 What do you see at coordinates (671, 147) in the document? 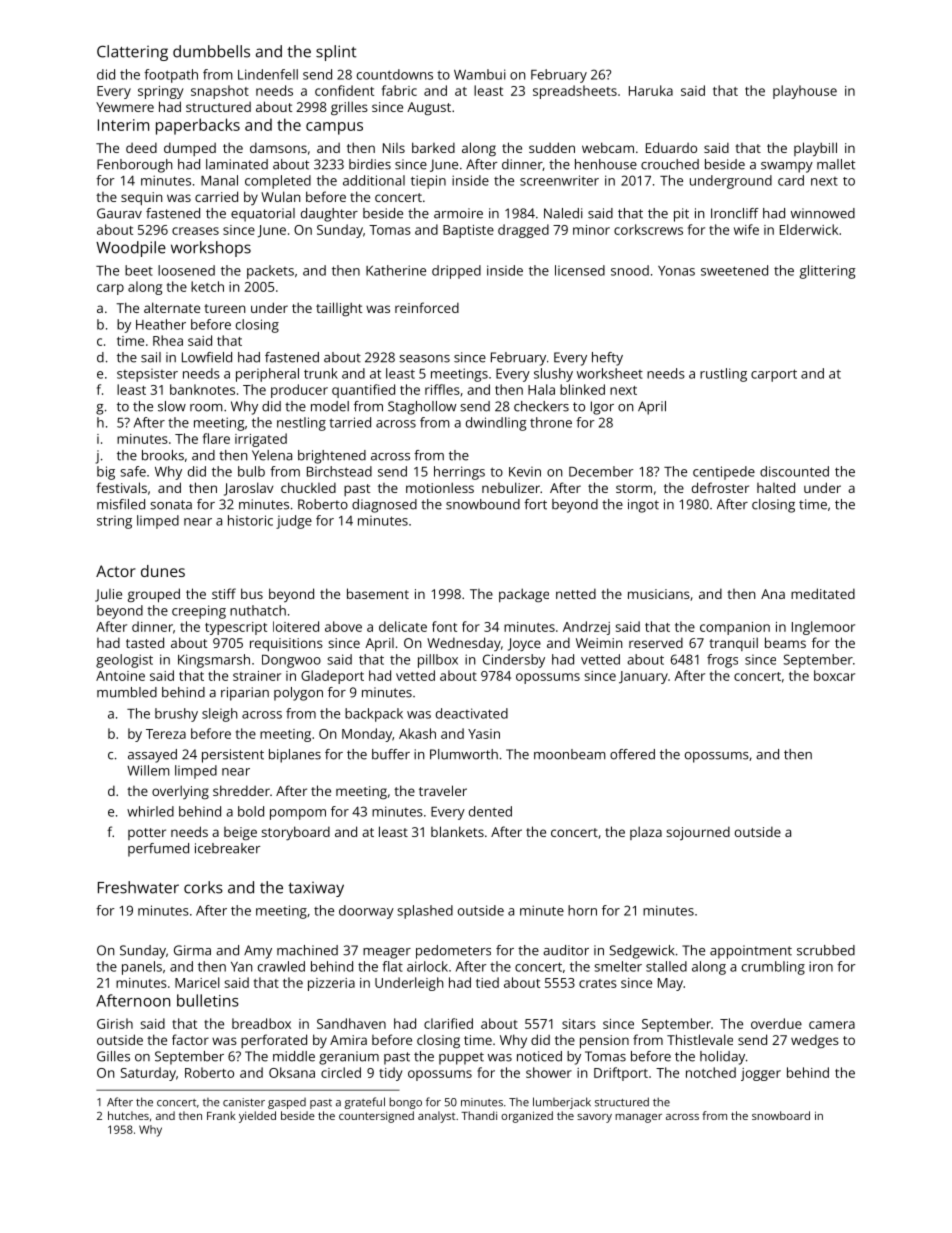
I see `Eduardo` at bounding box center [671, 147].
